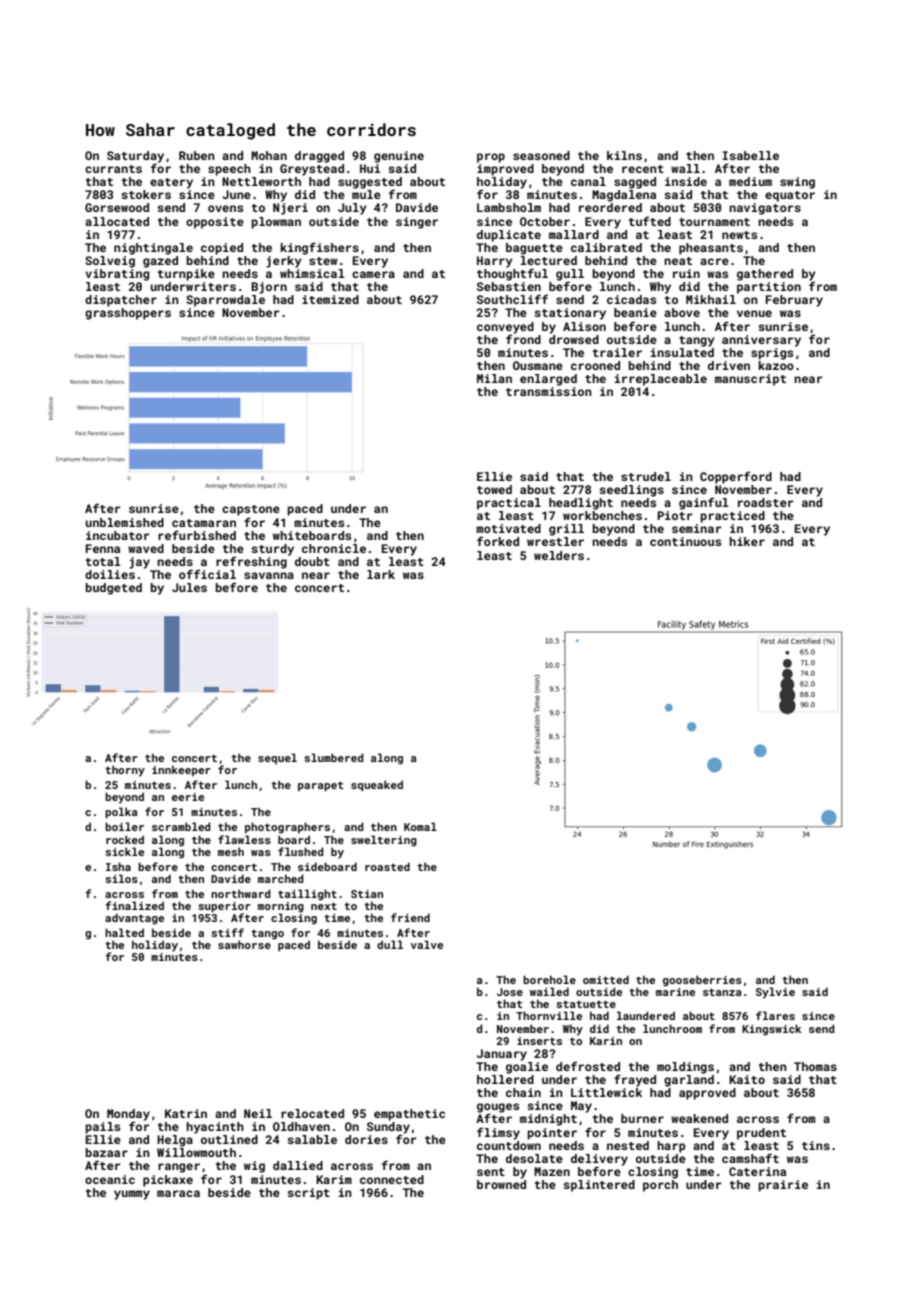  What do you see at coordinates (765, 502) in the image?
I see `roadster` at bounding box center [765, 502].
